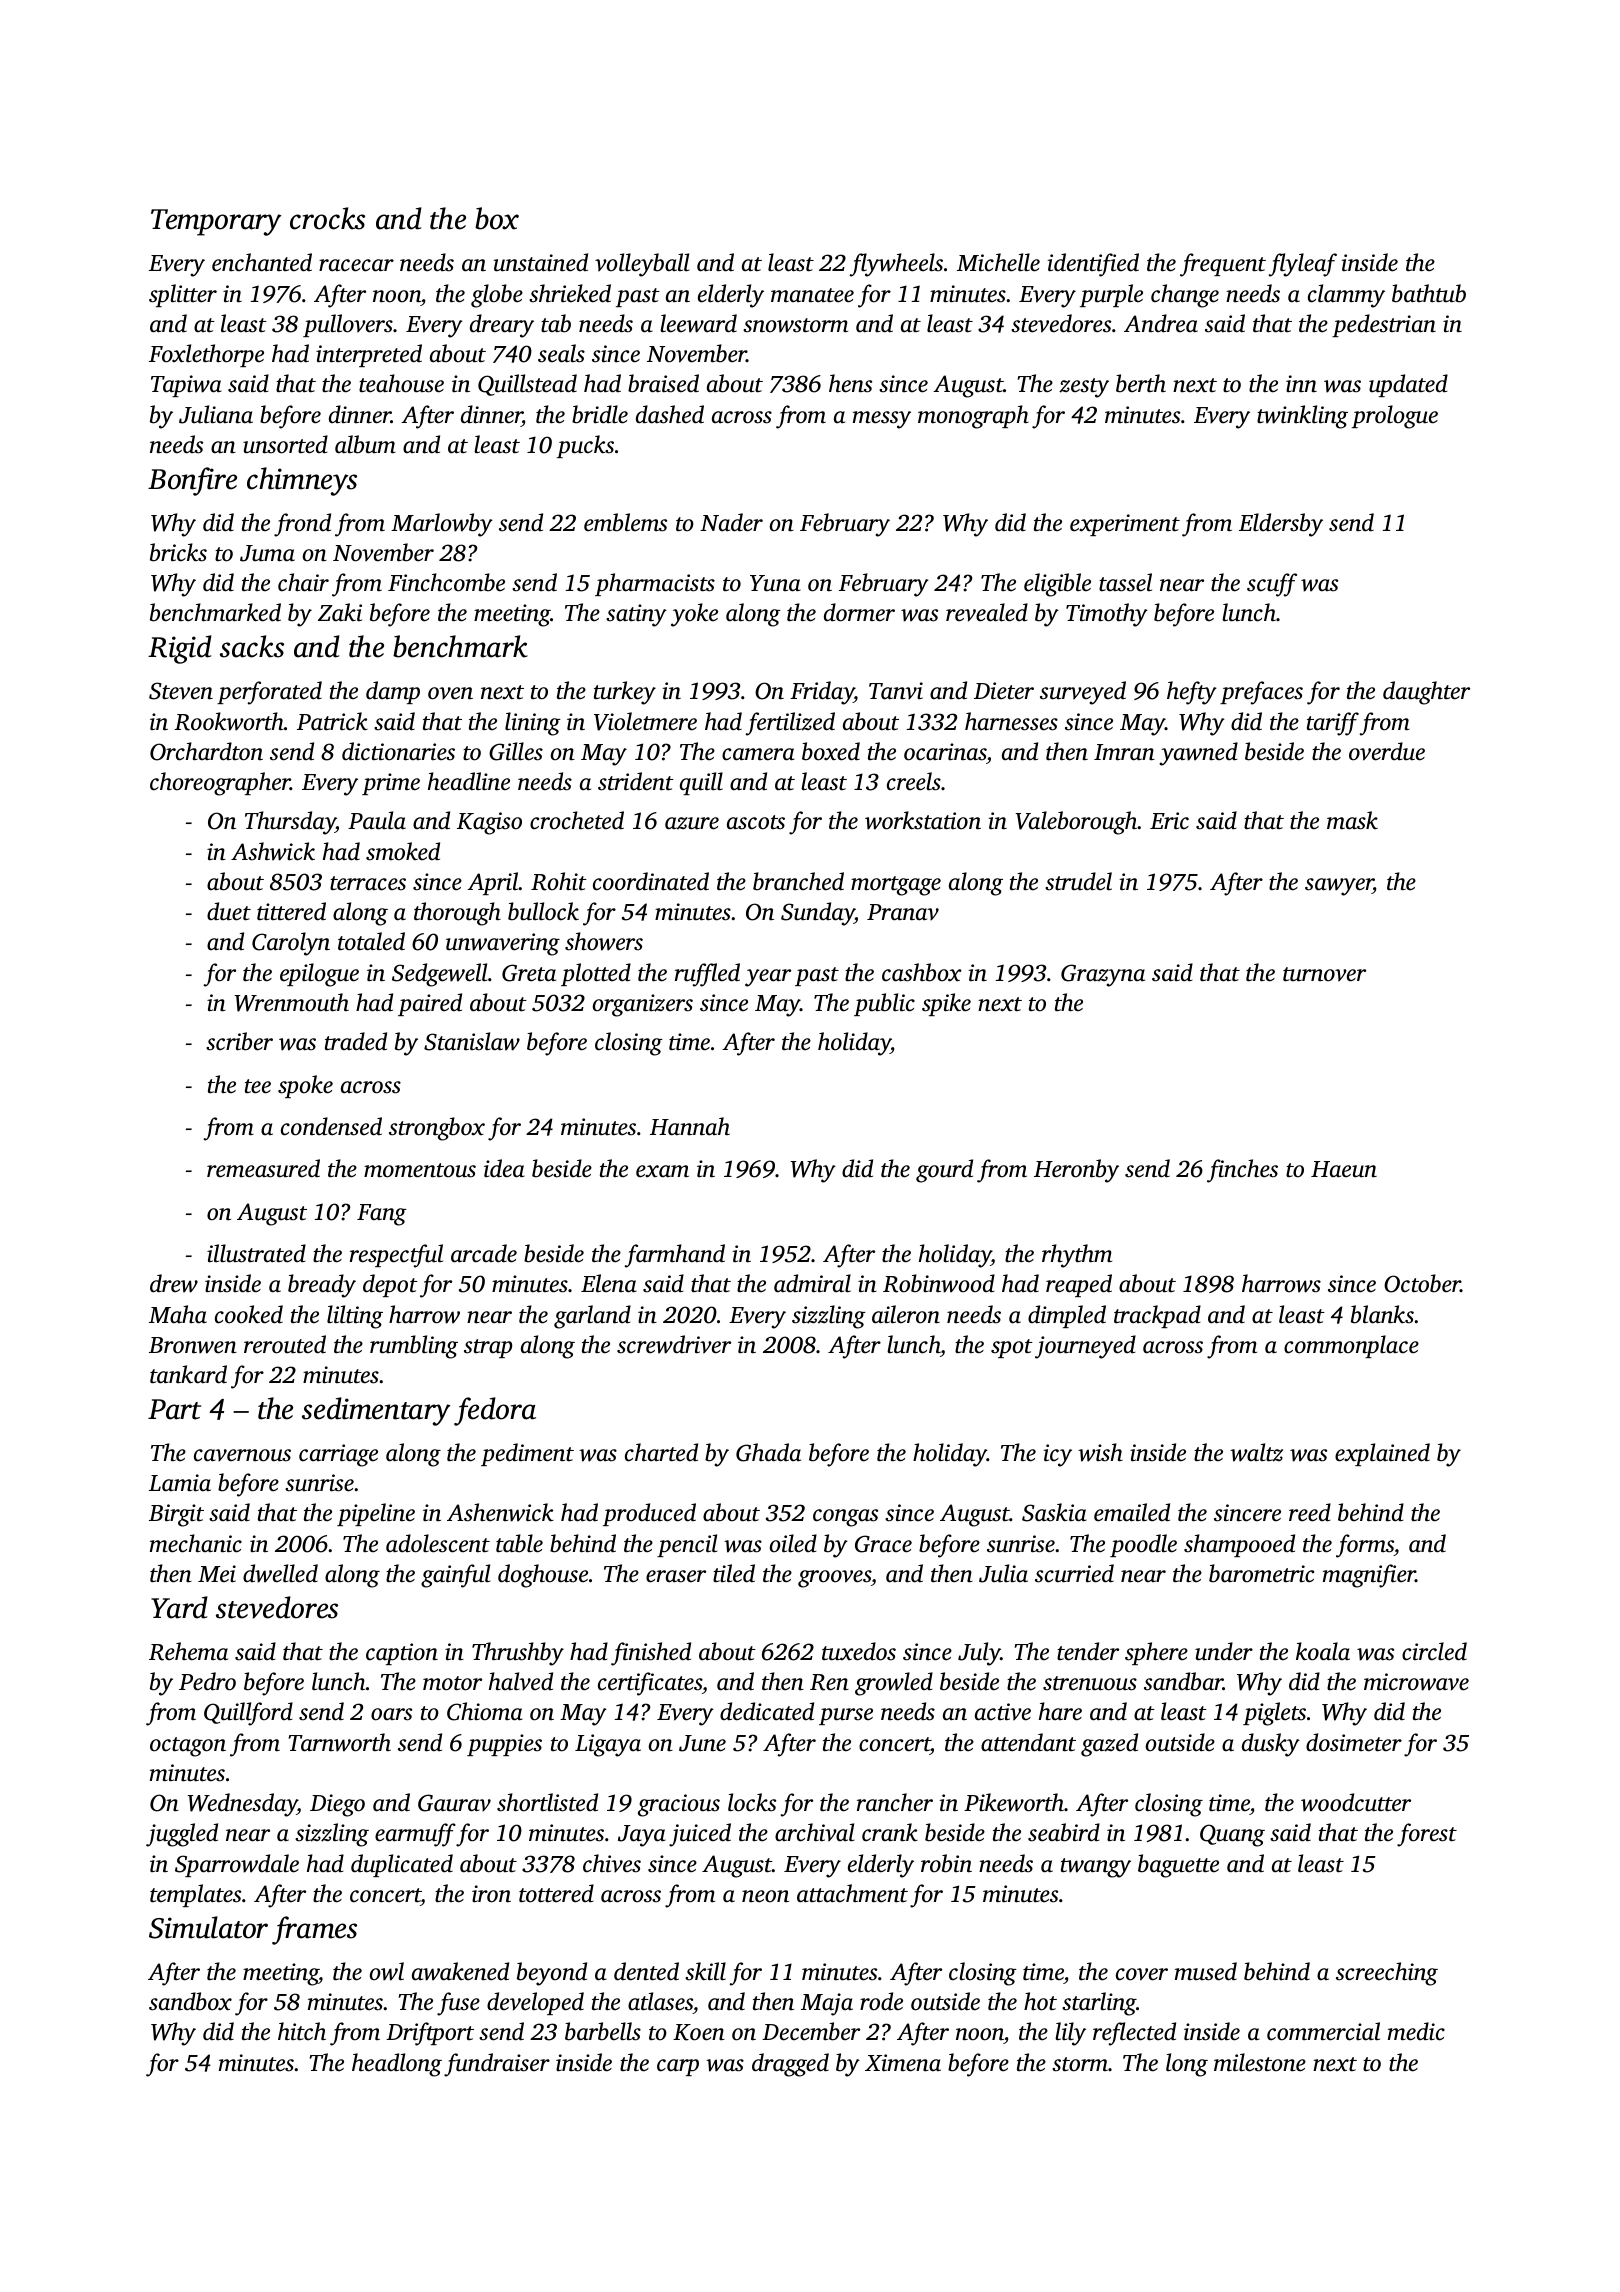 The width and height of the document is (1620, 2292). Describe the element at coordinates (302, 2031) in the document. I see `hitch` at that location.
